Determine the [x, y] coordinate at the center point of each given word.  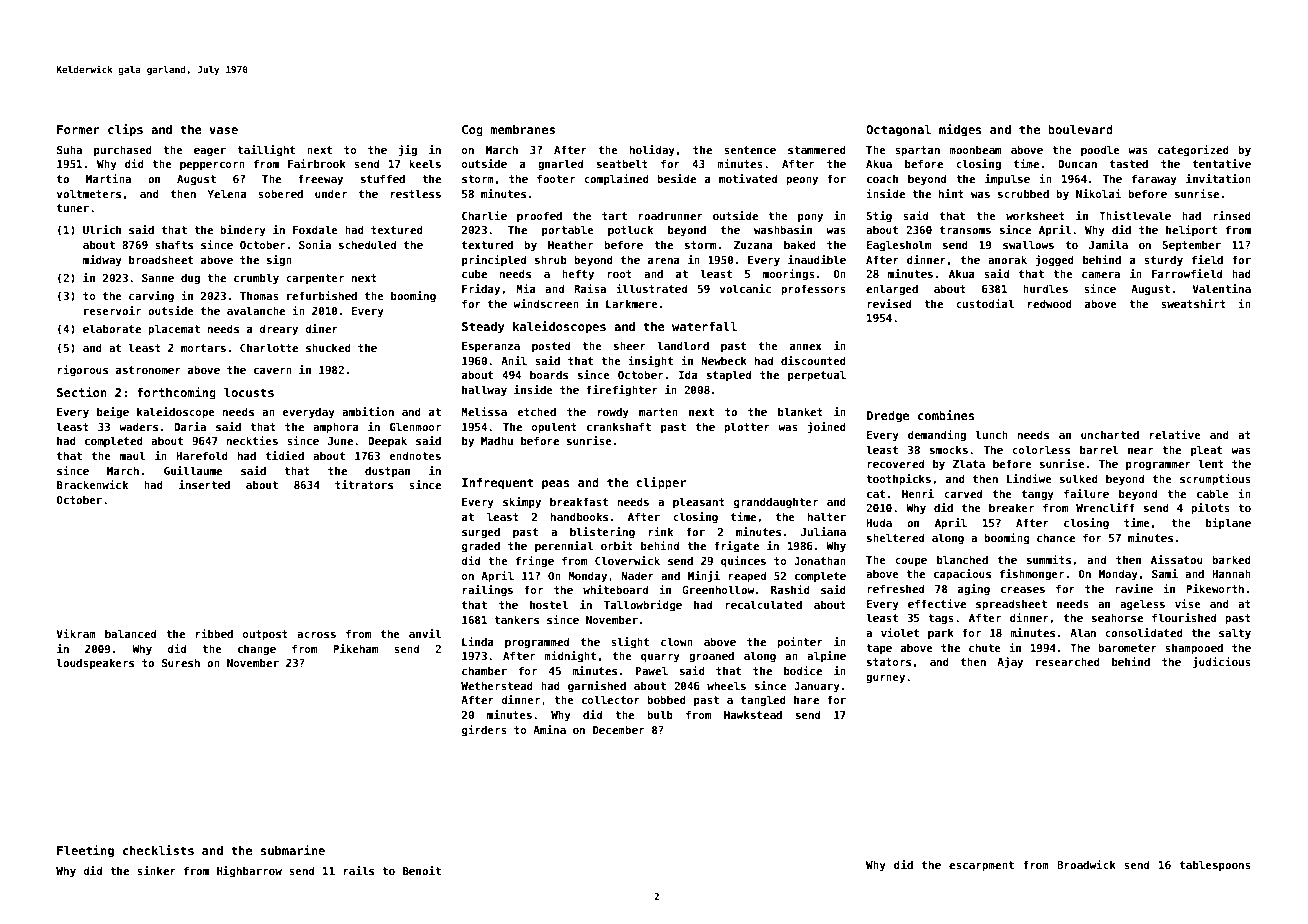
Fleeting [85, 851]
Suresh [181, 662]
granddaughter [776, 502]
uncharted [1110, 434]
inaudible [817, 259]
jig [407, 150]
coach [882, 178]
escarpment [981, 866]
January [817, 687]
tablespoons [1215, 865]
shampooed [1194, 648]
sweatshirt [1193, 303]
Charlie [484, 215]
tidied [285, 455]
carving [151, 296]
